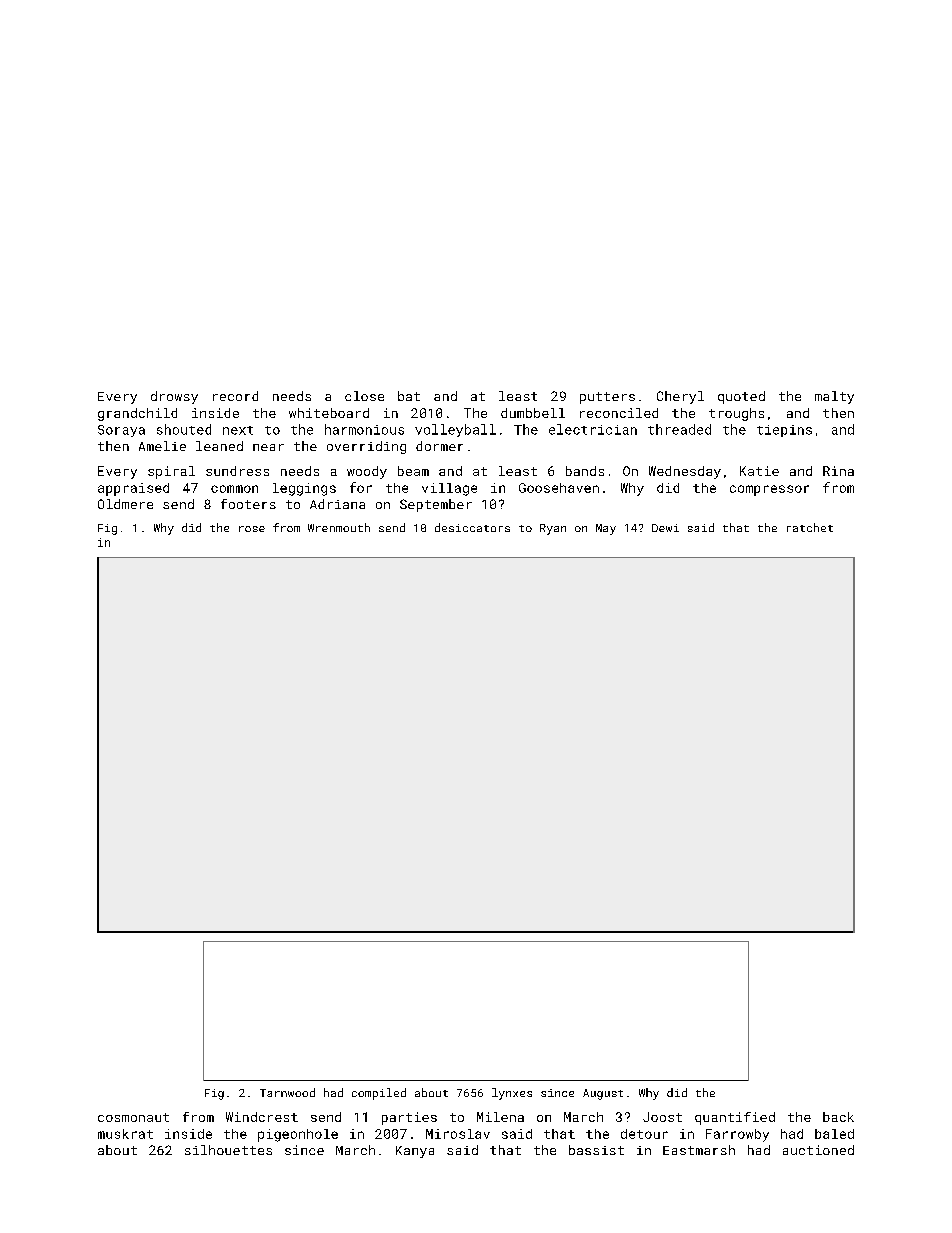 The width and height of the document is (952, 1233). I want to click on Tarnwood, so click(287, 1092).
